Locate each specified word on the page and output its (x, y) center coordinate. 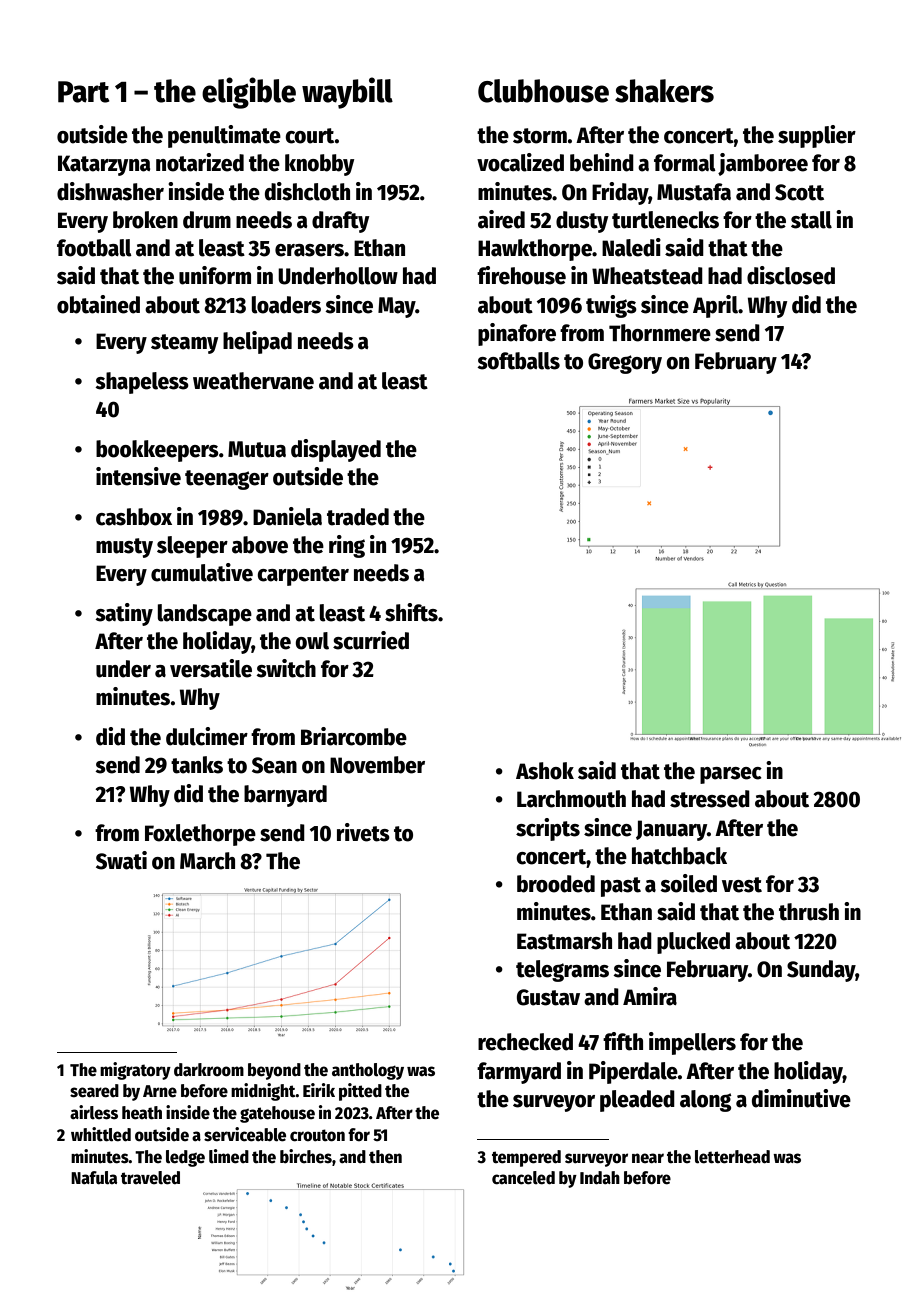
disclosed (791, 275)
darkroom (209, 1070)
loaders (286, 305)
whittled (101, 1134)
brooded (556, 884)
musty (124, 548)
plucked (693, 943)
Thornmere (660, 333)
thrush (809, 912)
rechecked (525, 1042)
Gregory (625, 363)
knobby (319, 165)
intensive (138, 476)
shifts (411, 612)
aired (501, 219)
